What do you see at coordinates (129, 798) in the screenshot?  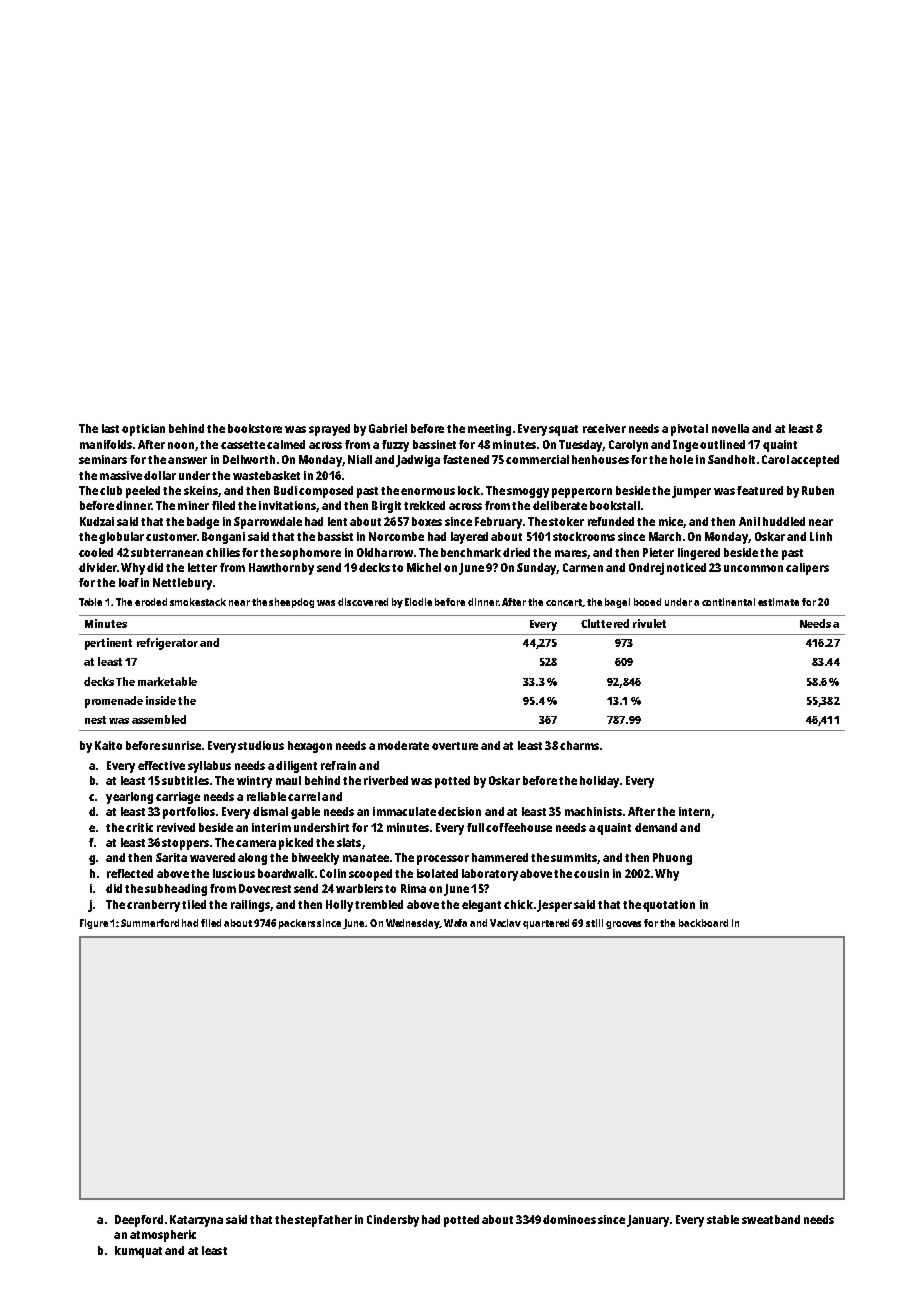 I see `yearlong` at bounding box center [129, 798].
